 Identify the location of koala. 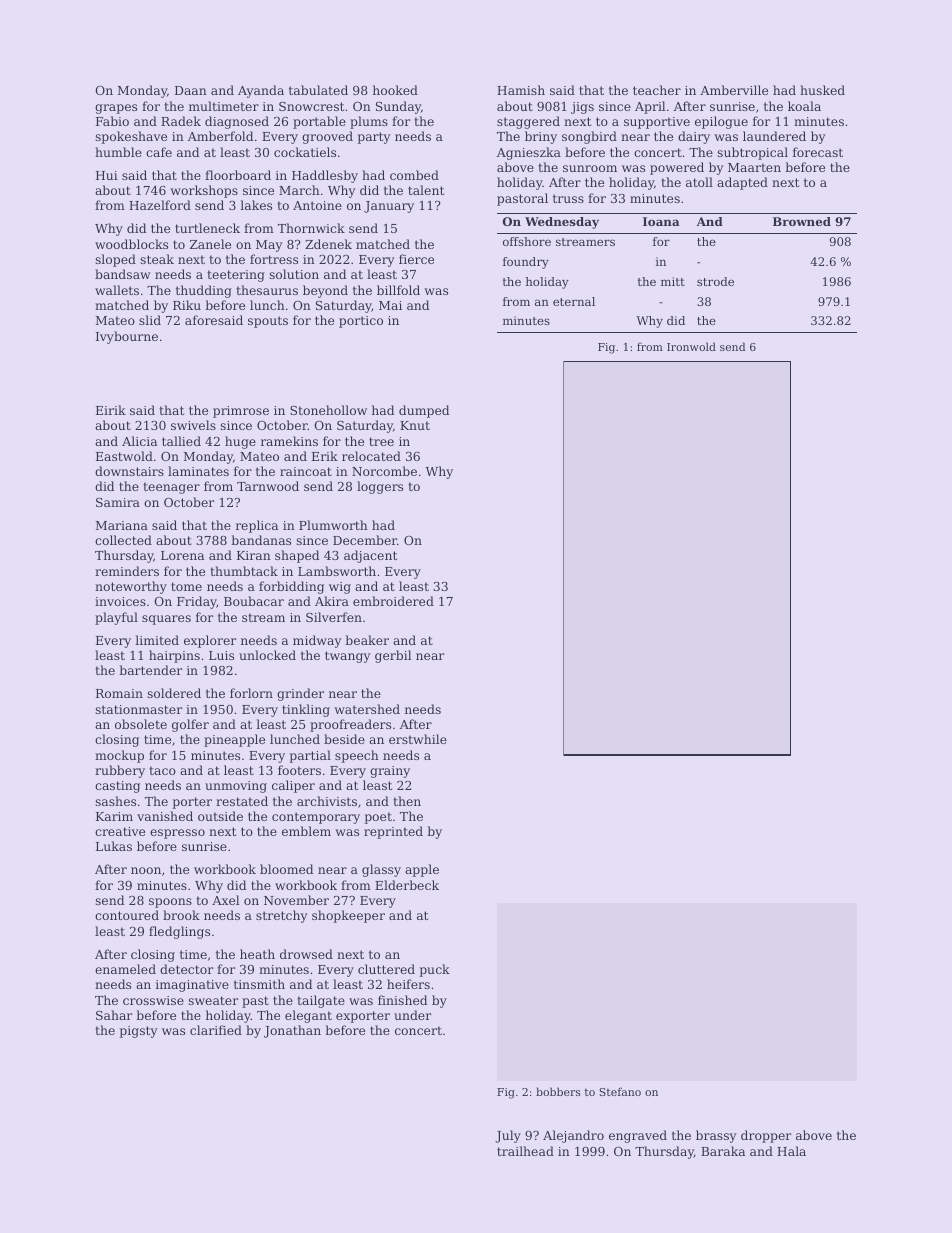
(804, 106).
